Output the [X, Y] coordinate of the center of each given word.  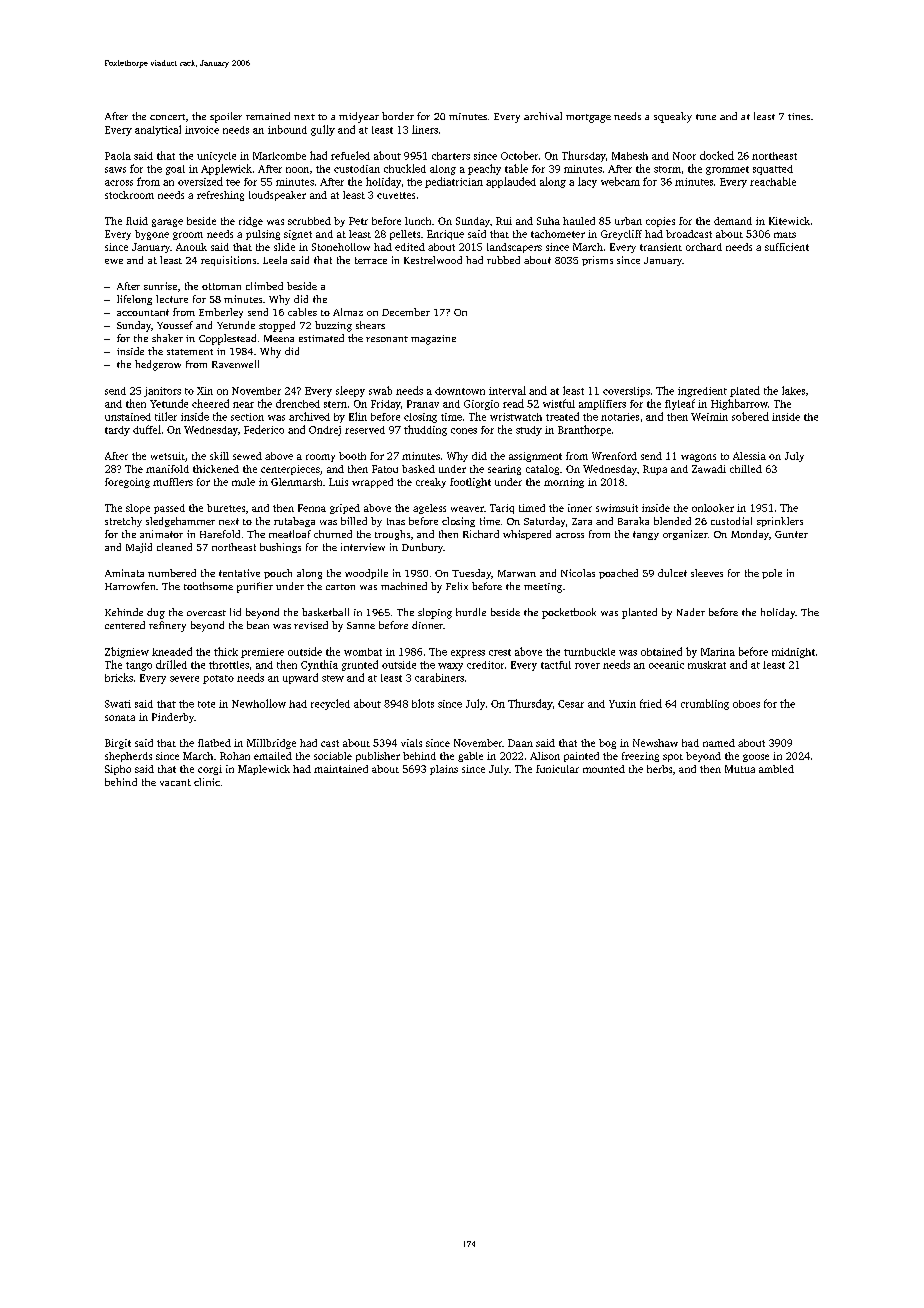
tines [799, 116]
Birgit [118, 744]
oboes [746, 704]
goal [175, 170]
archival [543, 116]
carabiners [439, 677]
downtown [460, 391]
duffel [147, 429]
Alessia [749, 456]
